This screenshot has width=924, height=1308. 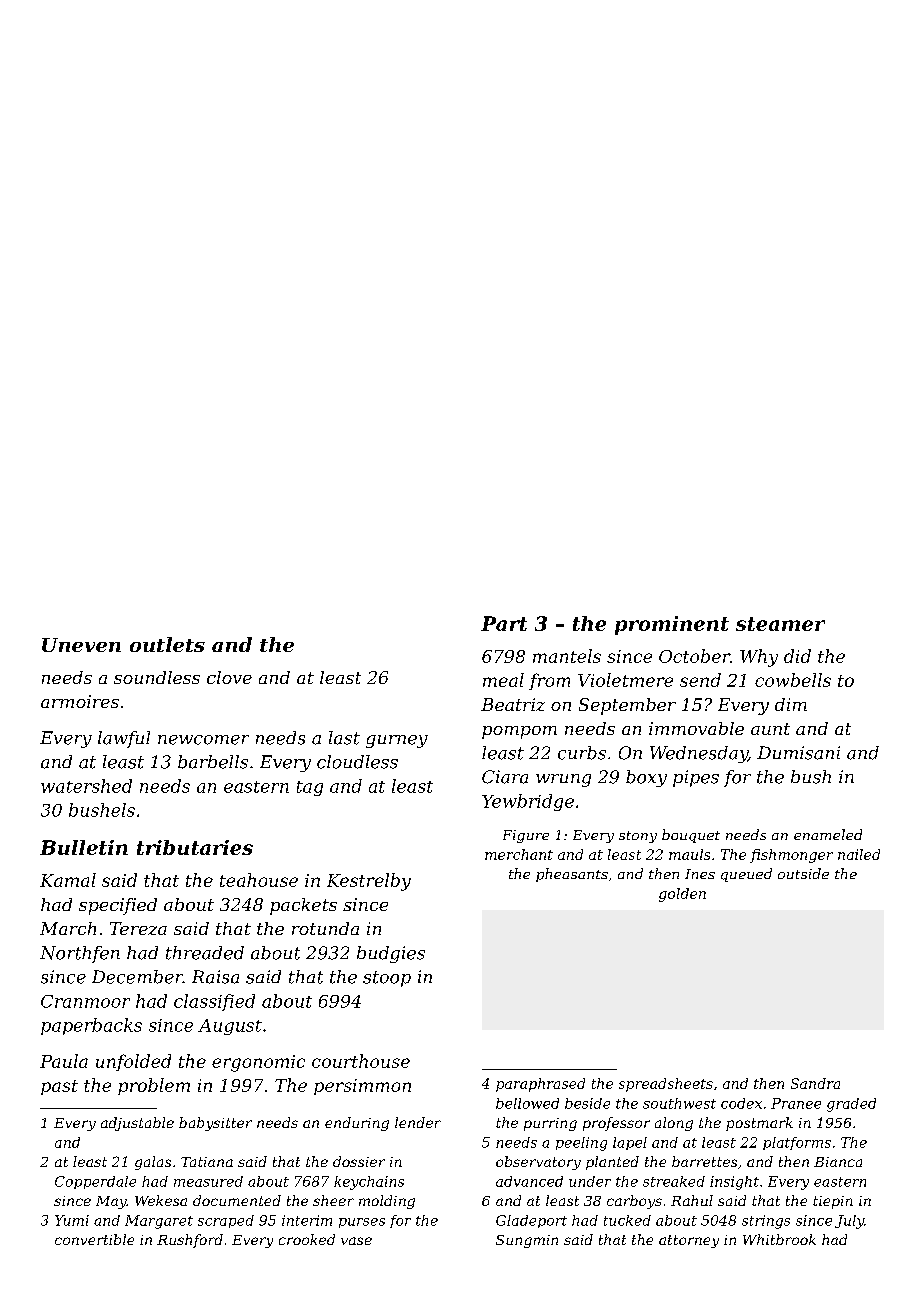 I want to click on mantels, so click(x=567, y=656).
